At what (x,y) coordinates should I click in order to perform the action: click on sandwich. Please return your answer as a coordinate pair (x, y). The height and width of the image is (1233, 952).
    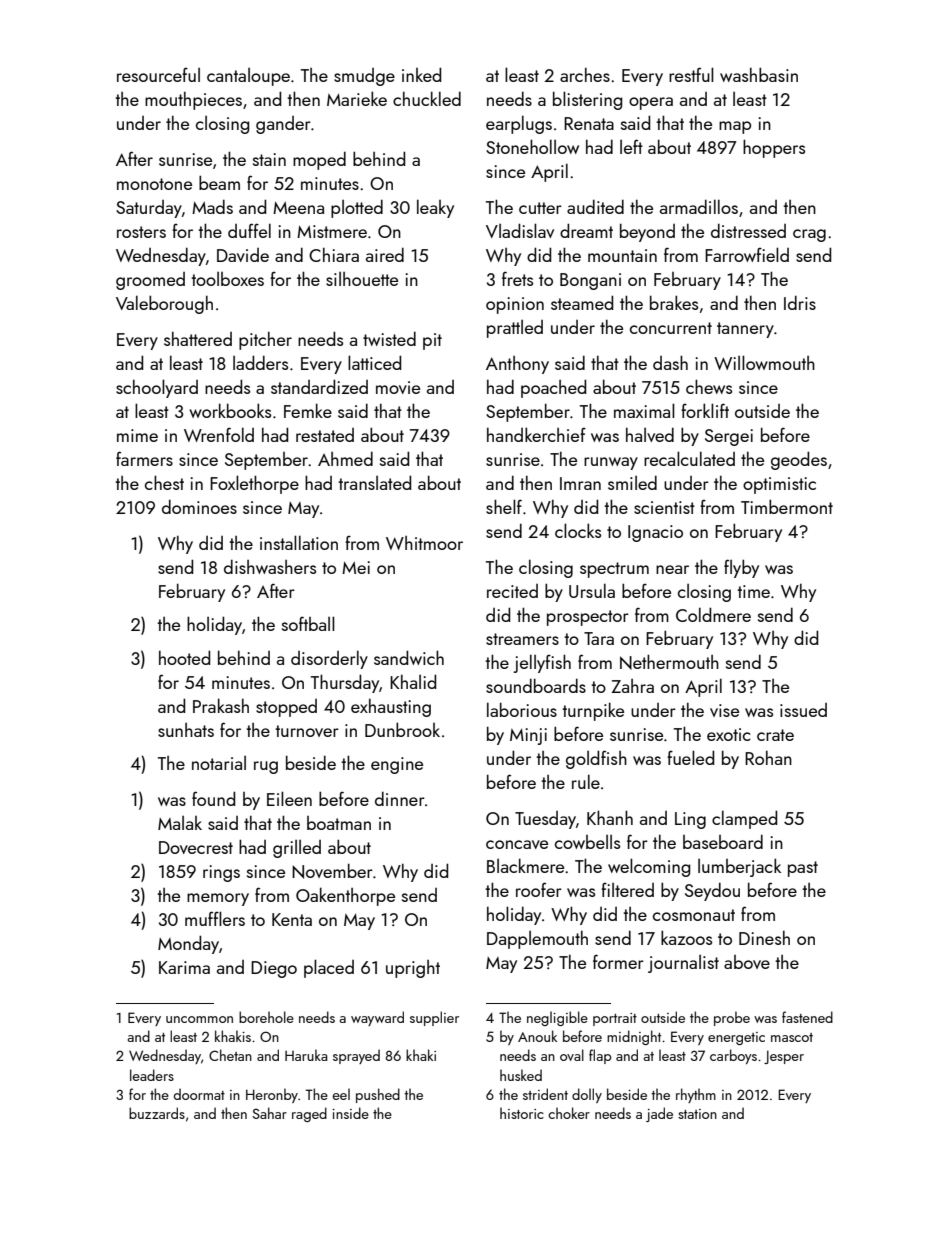
    Looking at the image, I should click on (409, 657).
